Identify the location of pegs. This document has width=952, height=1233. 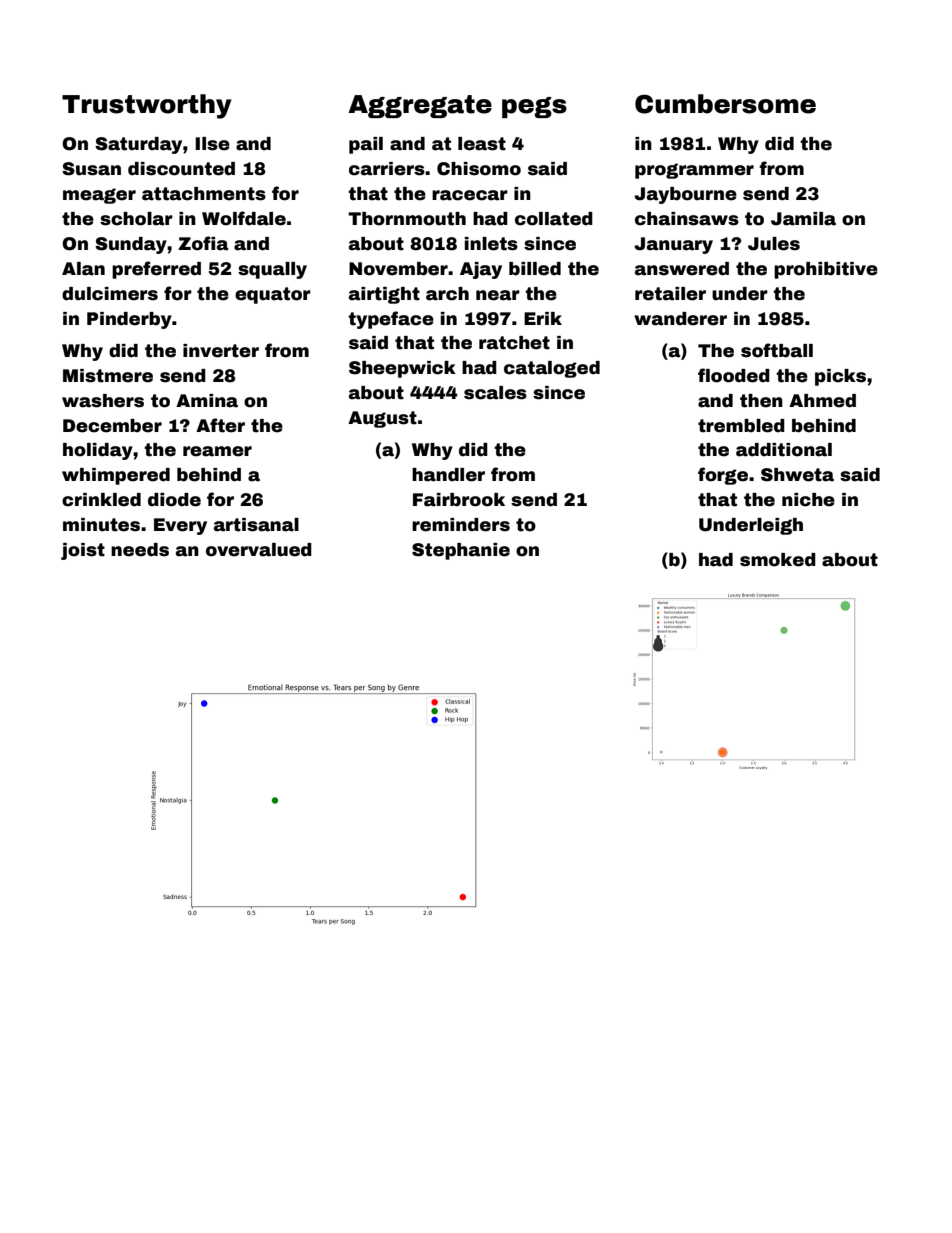
(534, 107).
